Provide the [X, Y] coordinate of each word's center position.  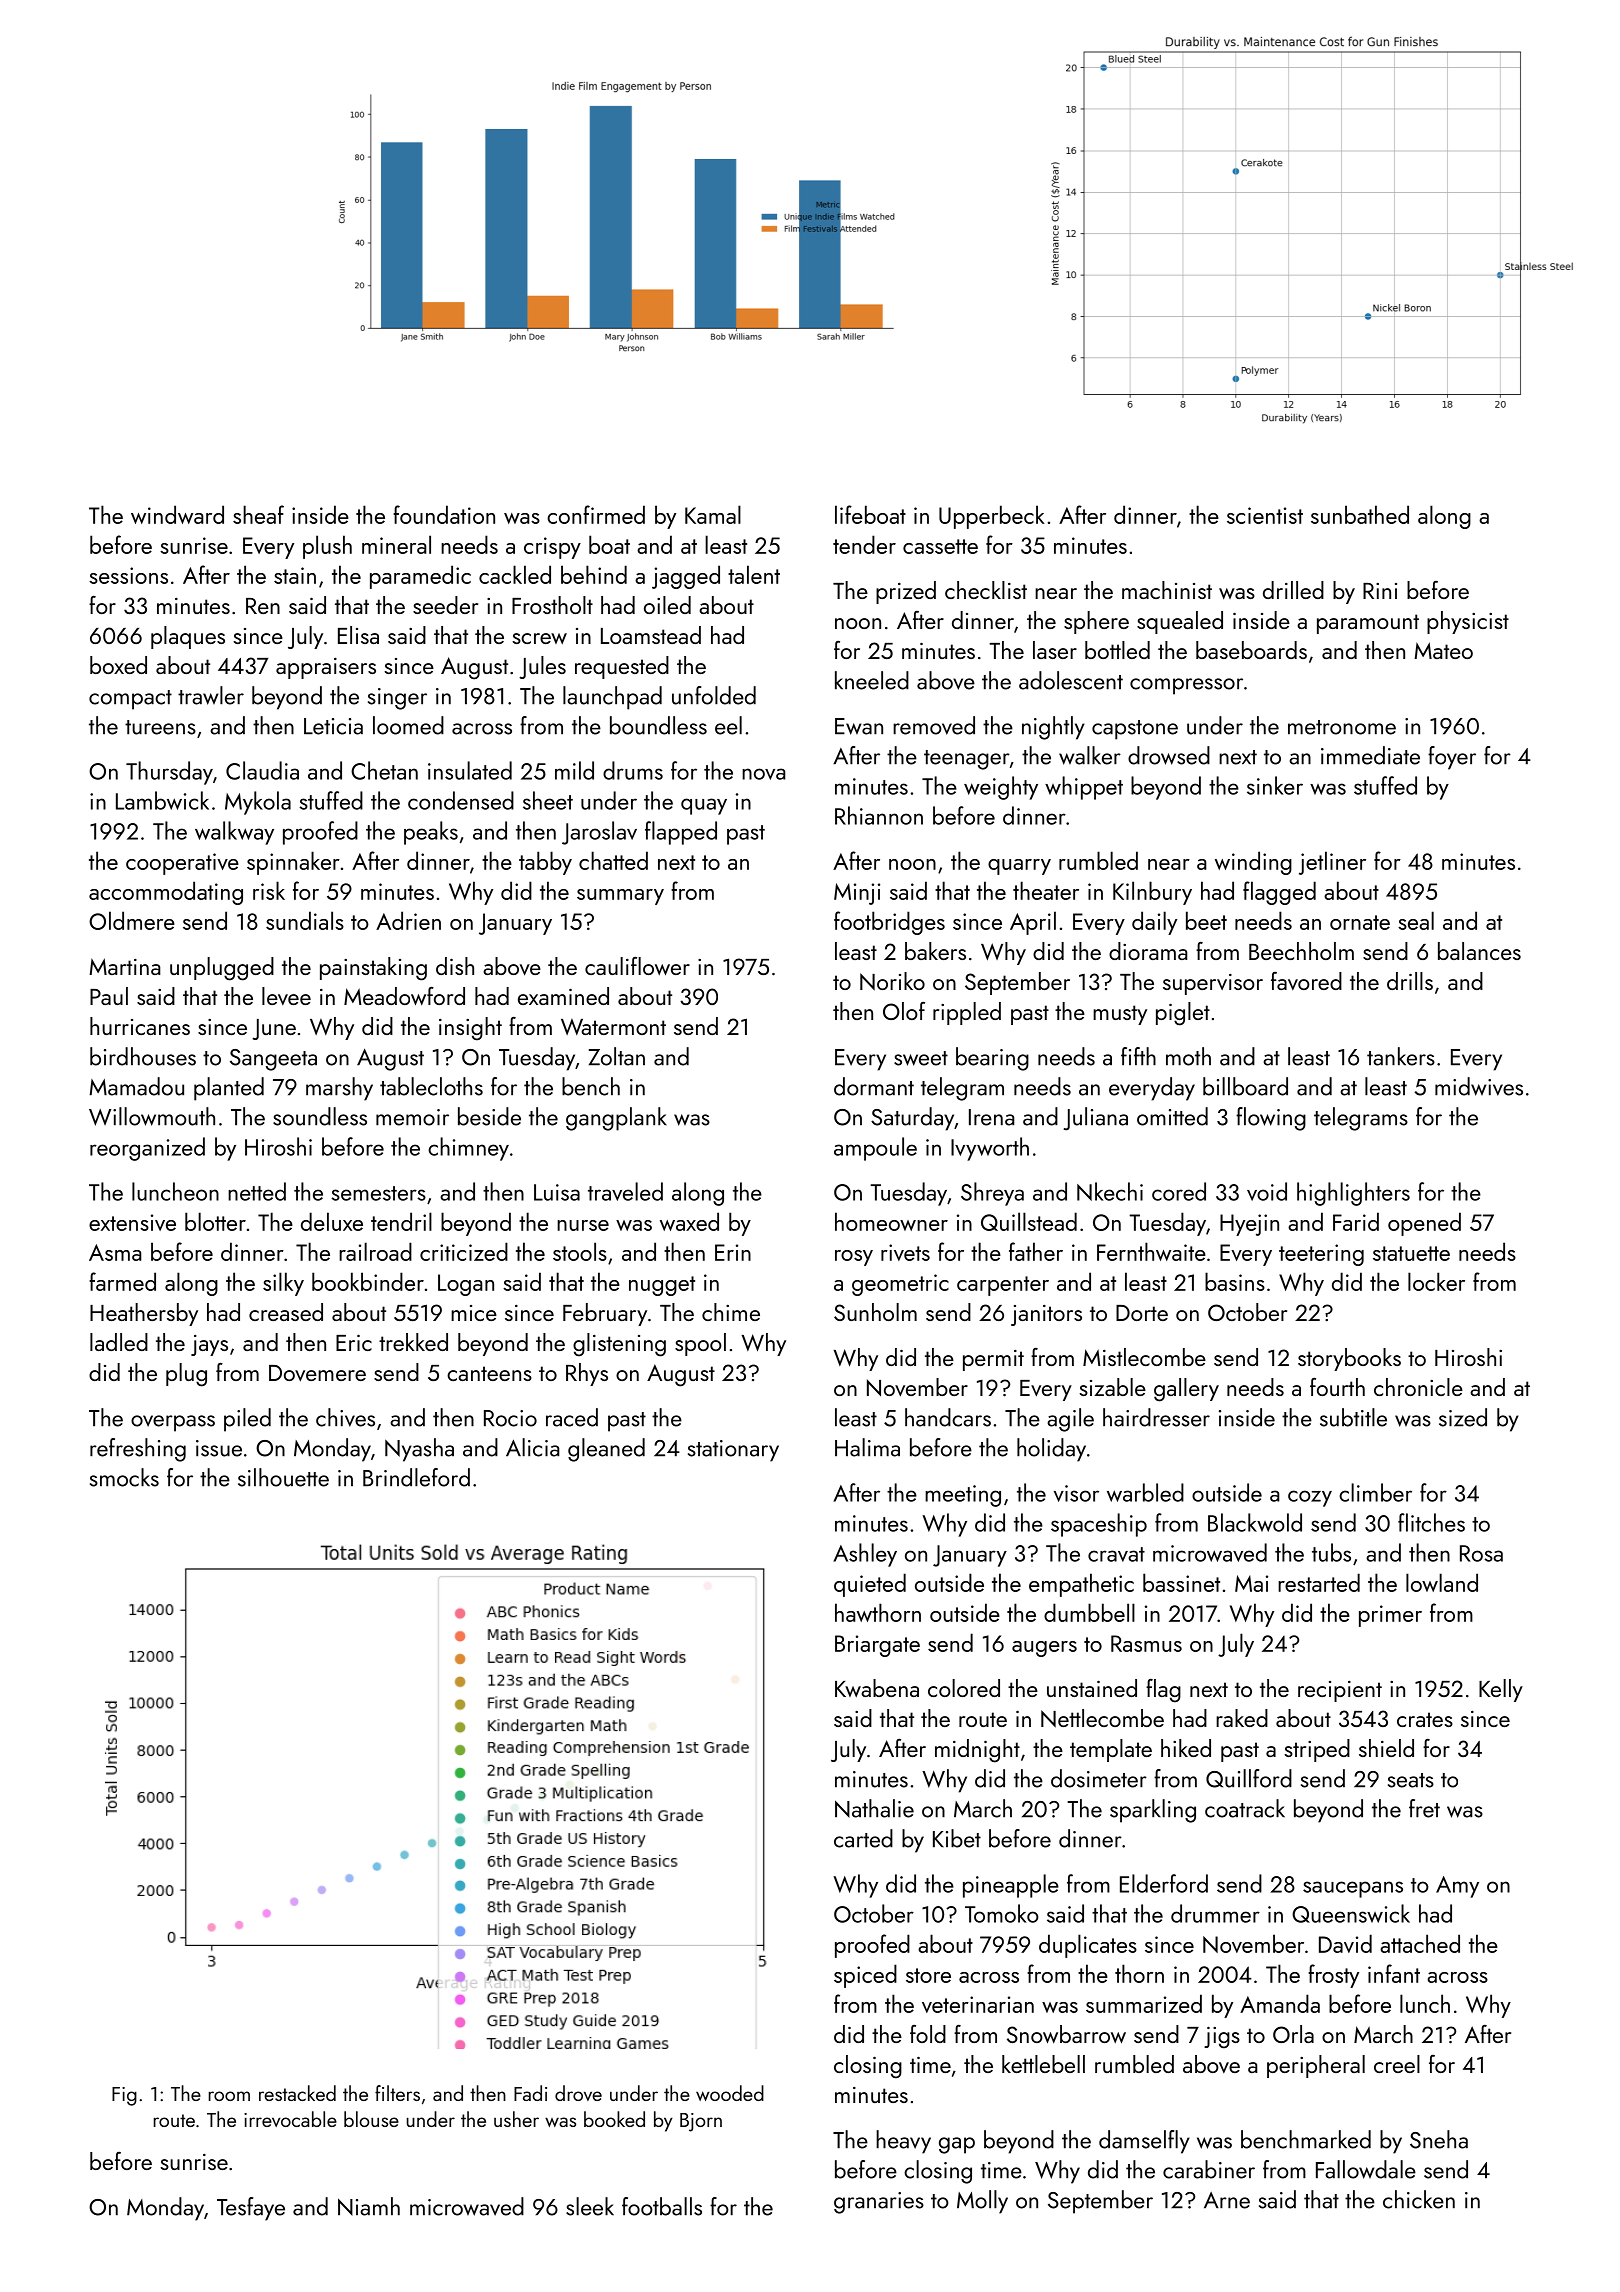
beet [1206, 920]
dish [455, 966]
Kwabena [877, 1688]
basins [1235, 1281]
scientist [1265, 515]
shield [1386, 1748]
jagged [686, 577]
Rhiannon [879, 815]
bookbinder [368, 1281]
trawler [211, 695]
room [229, 2096]
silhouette [283, 1477]
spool [700, 1344]
